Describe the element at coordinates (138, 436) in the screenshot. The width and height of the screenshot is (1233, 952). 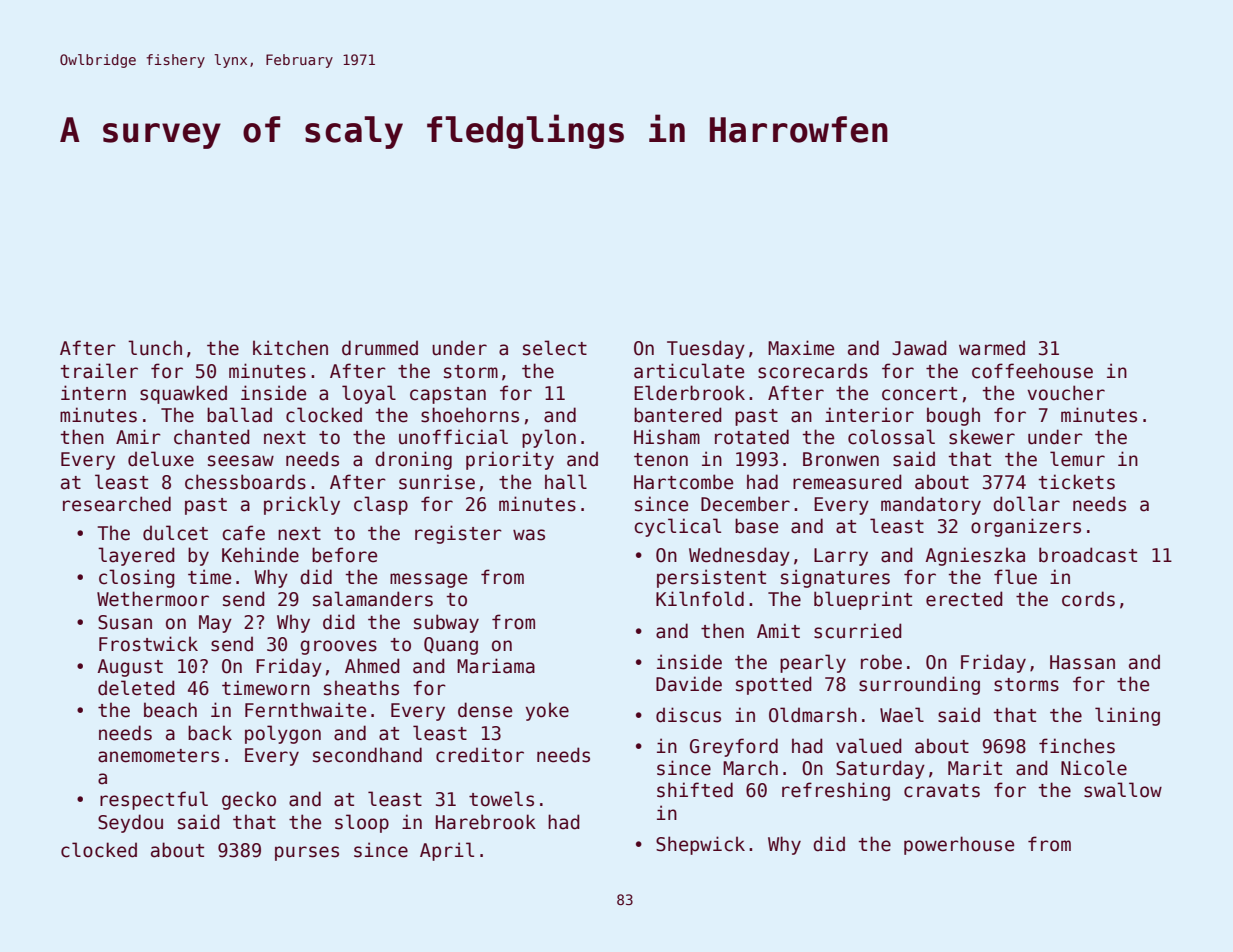
I see `Amir` at that location.
